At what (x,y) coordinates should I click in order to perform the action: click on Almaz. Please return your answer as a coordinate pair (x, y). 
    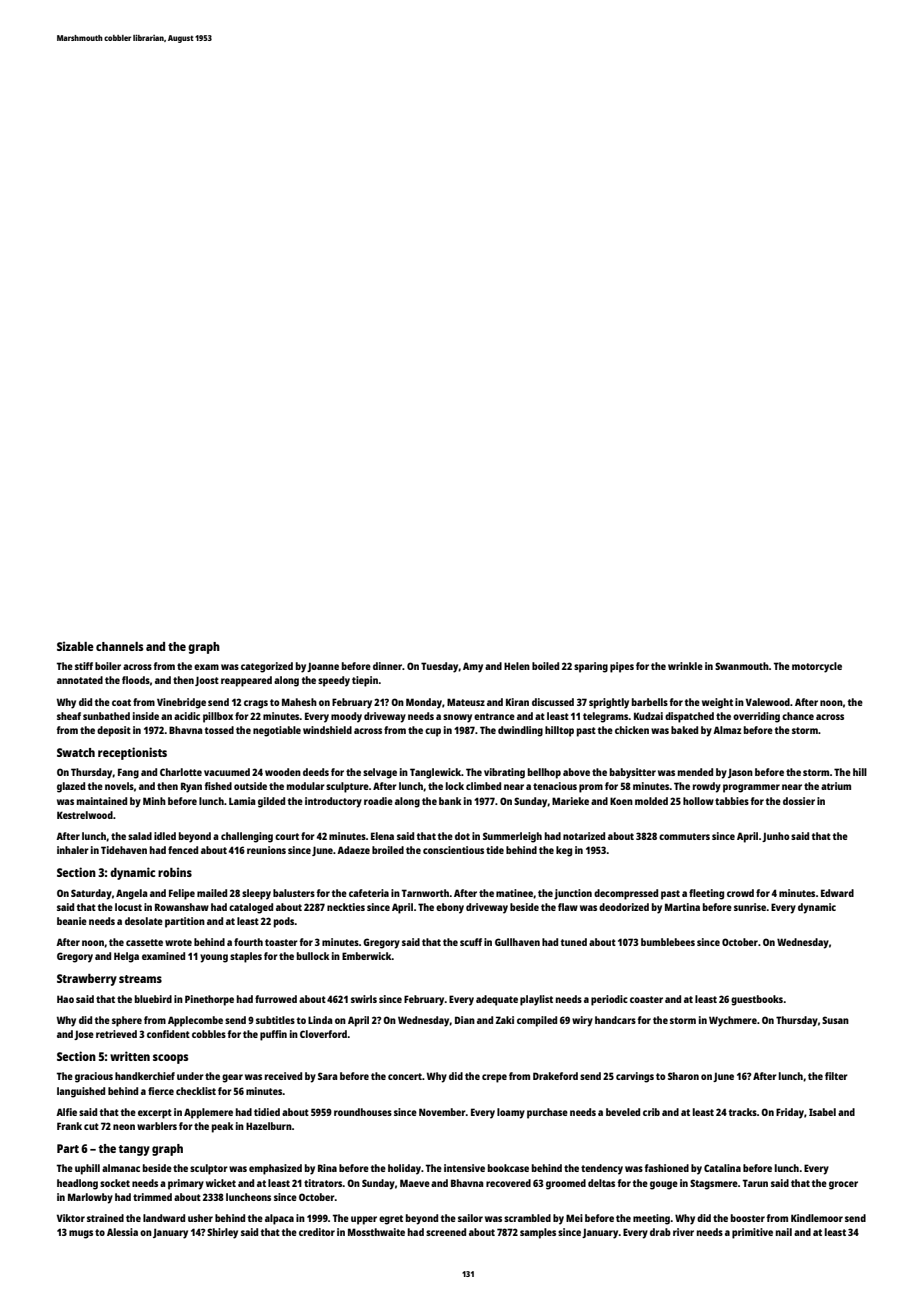
    Looking at the image, I should click on (727, 730).
